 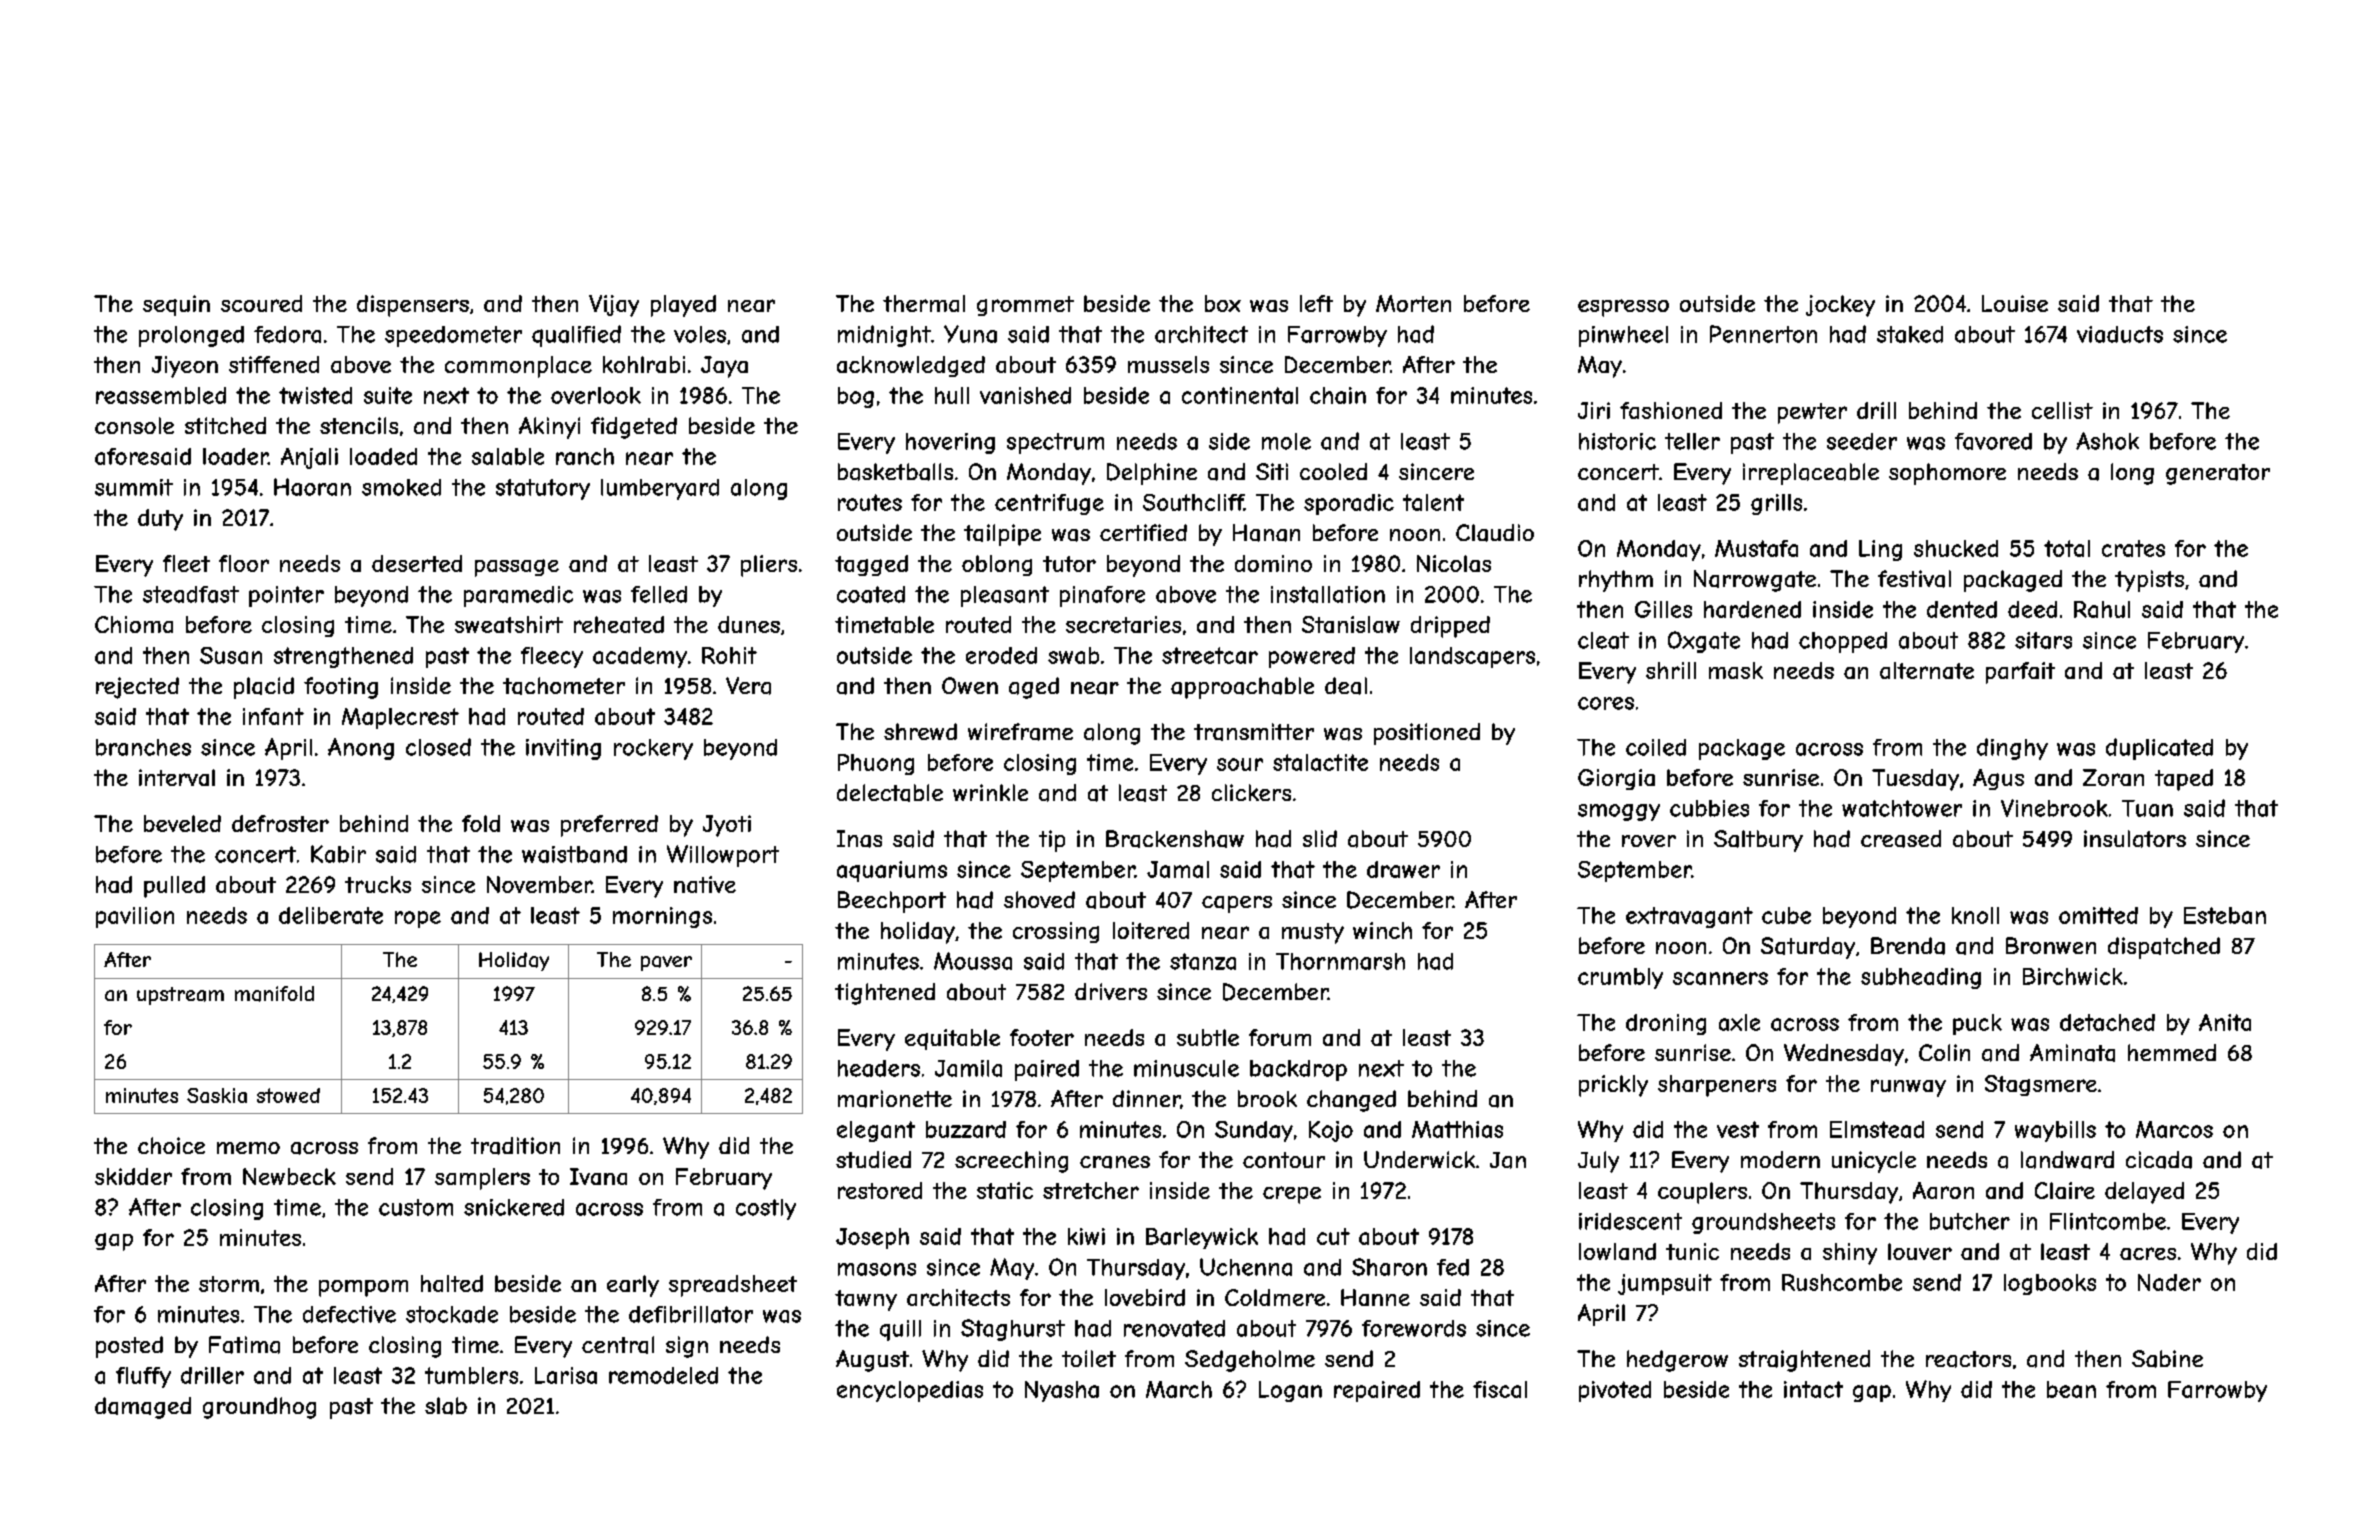 I want to click on slab, so click(x=446, y=1406).
